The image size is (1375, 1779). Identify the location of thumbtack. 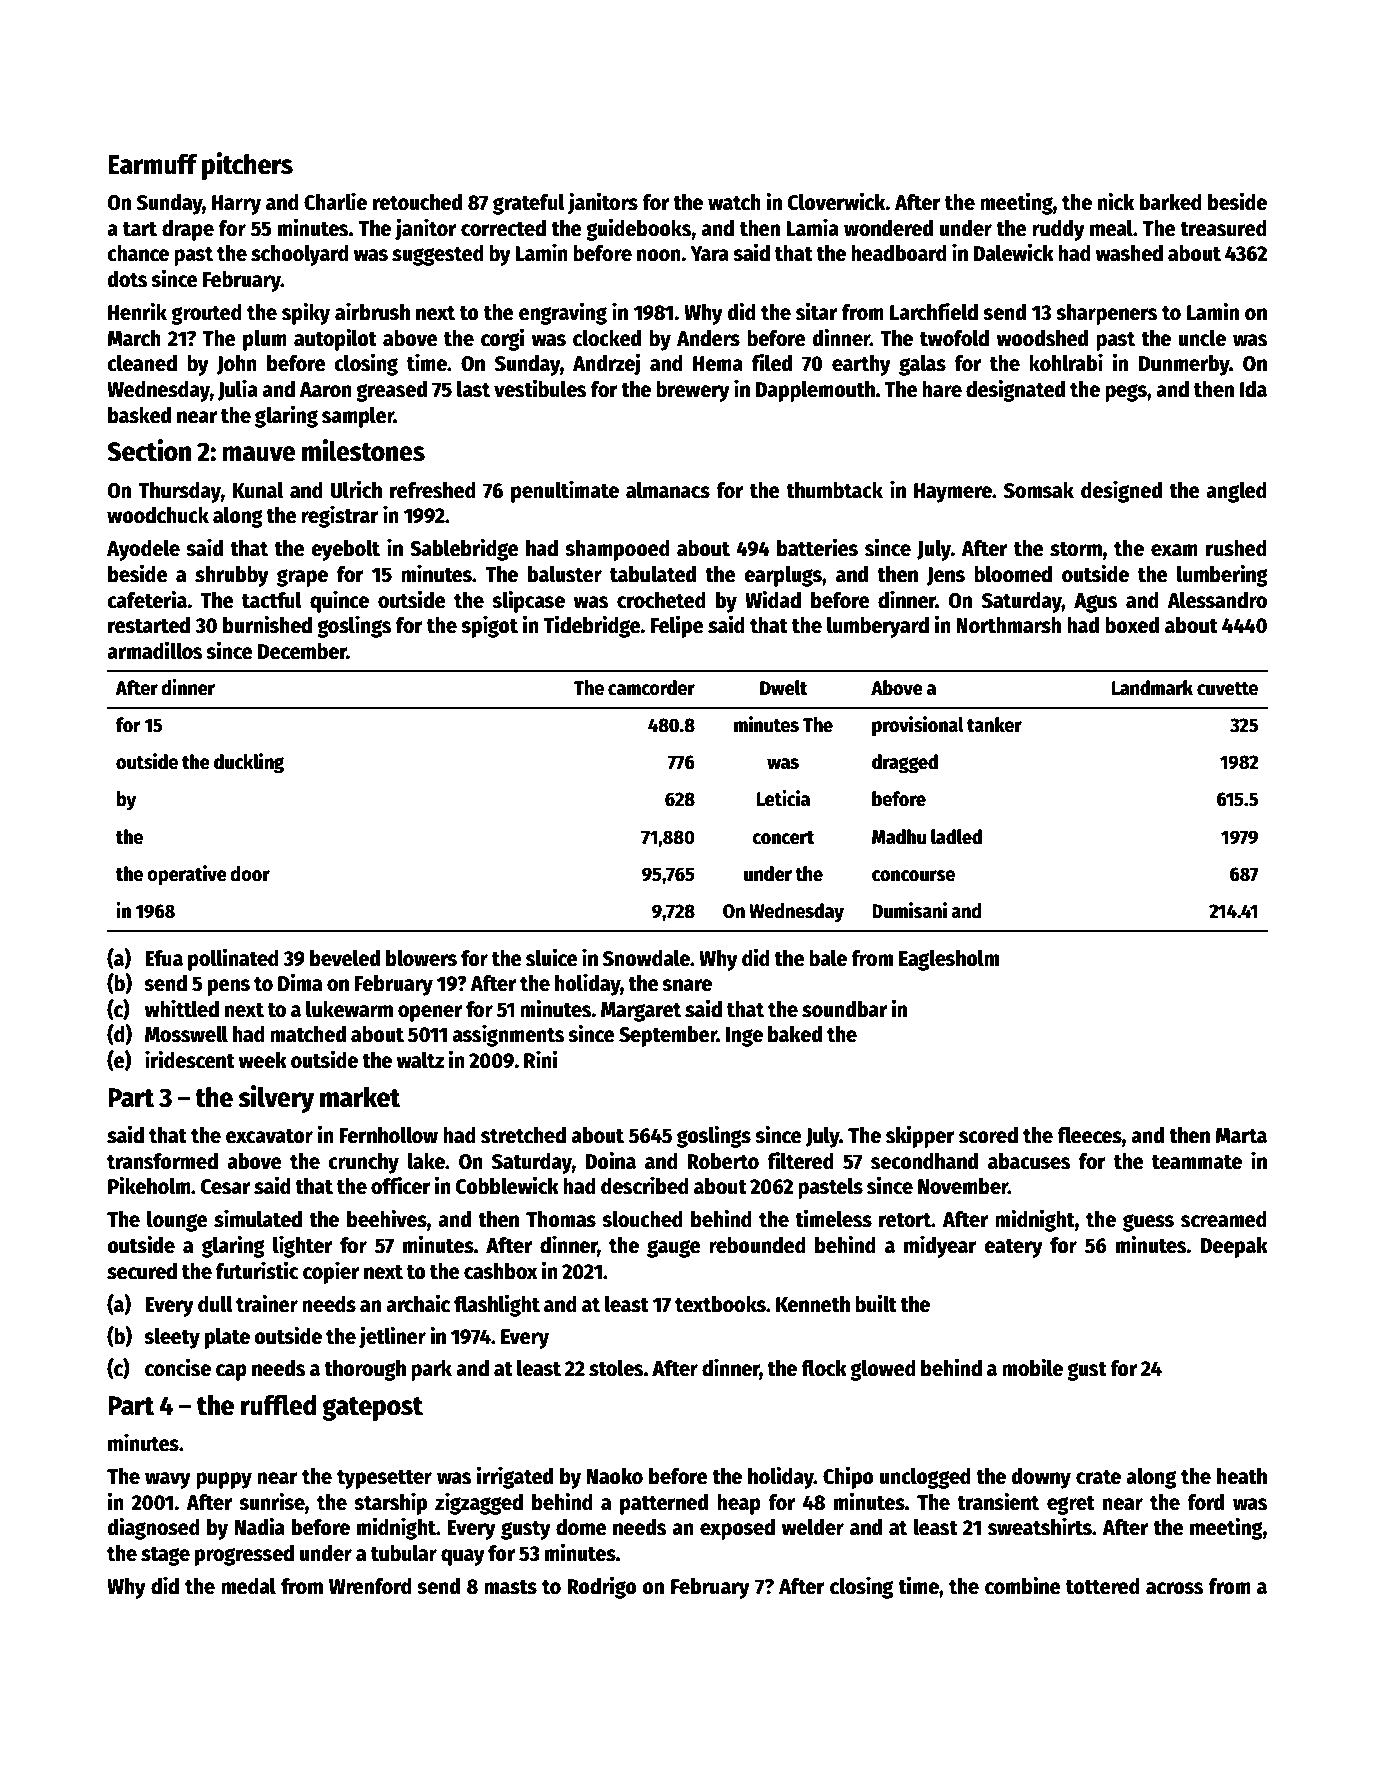
(834, 490).
